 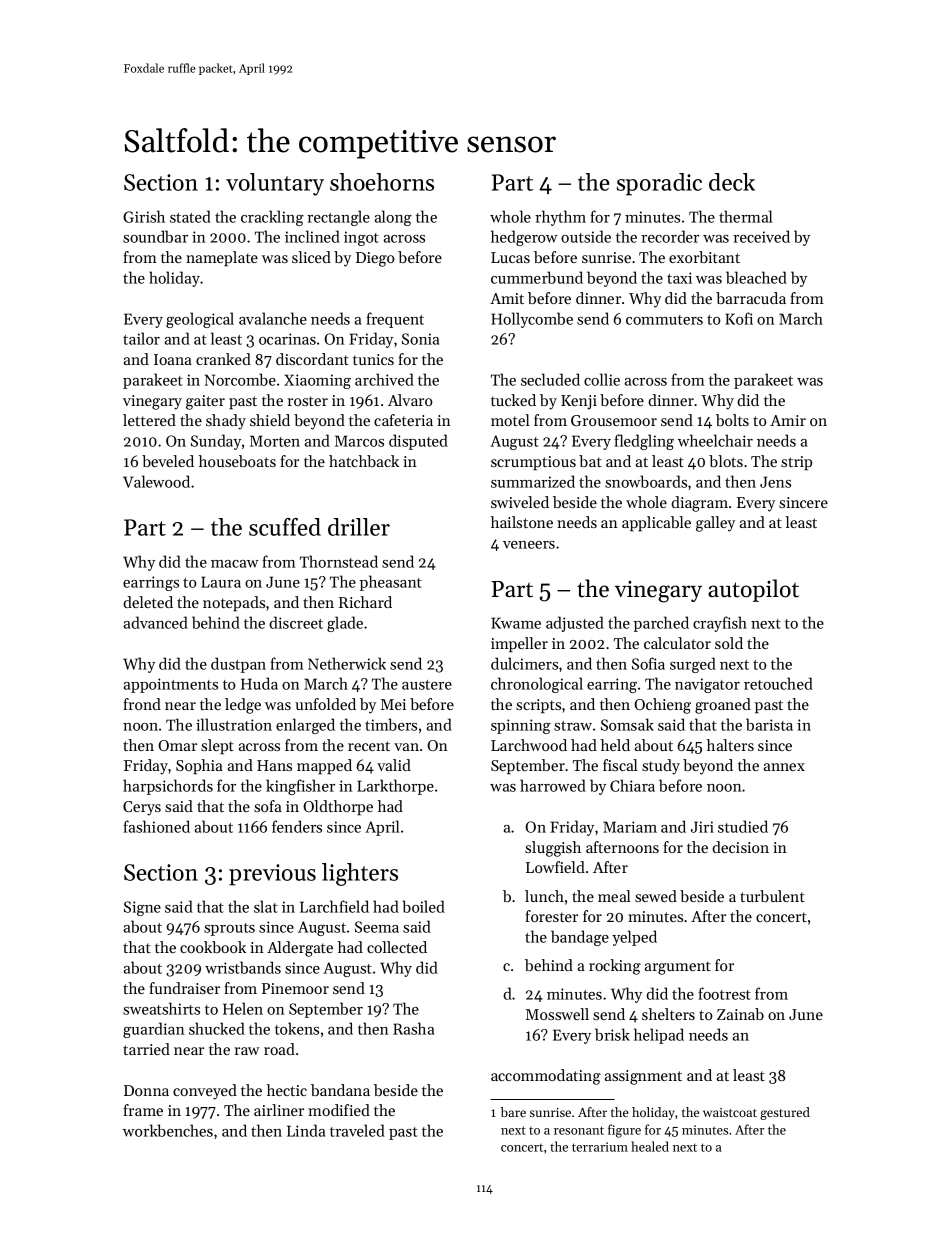 What do you see at coordinates (221, 582) in the image?
I see `Laura` at bounding box center [221, 582].
